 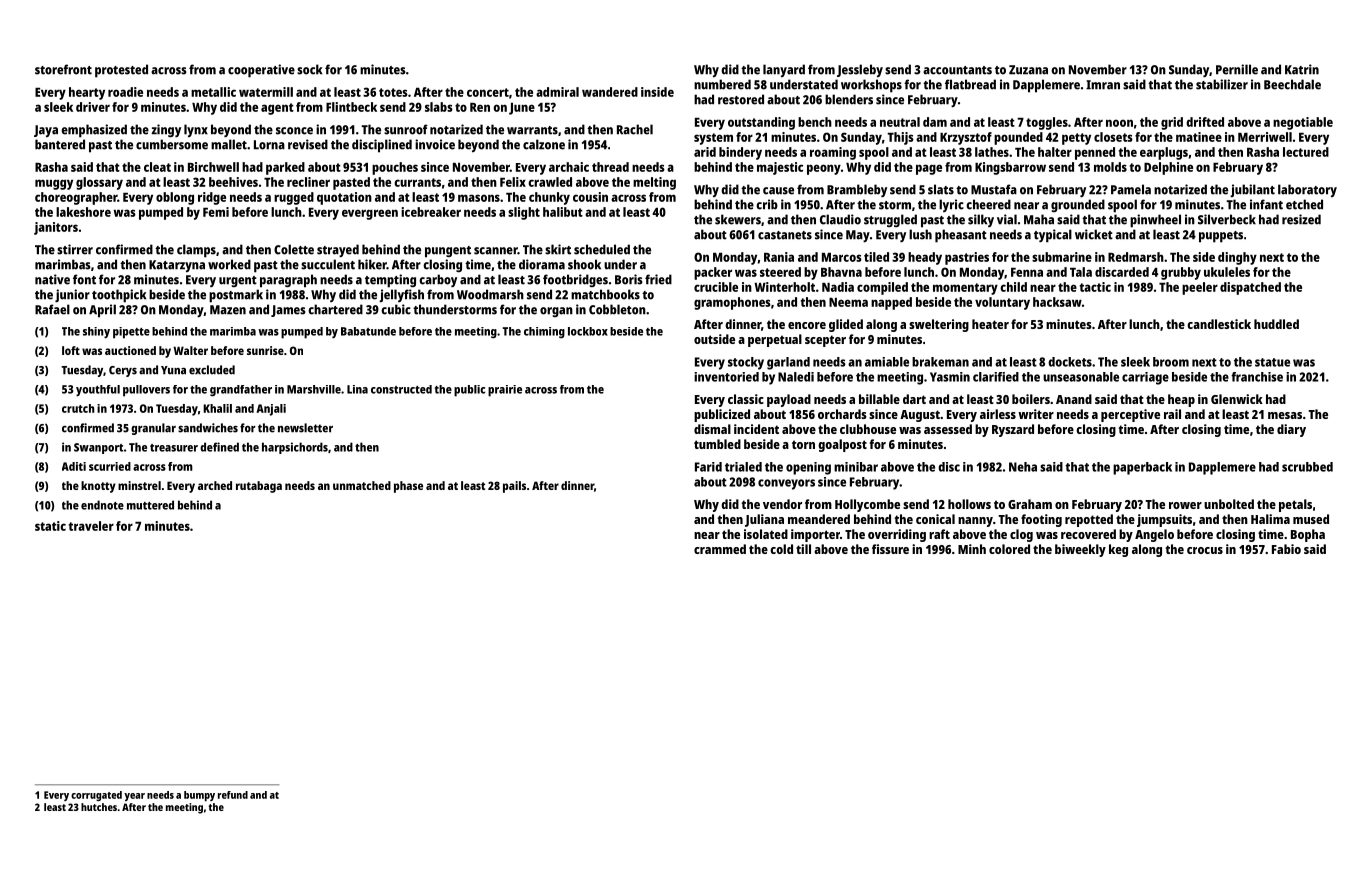 What do you see at coordinates (314, 389) in the screenshot?
I see `Marshville` at bounding box center [314, 389].
